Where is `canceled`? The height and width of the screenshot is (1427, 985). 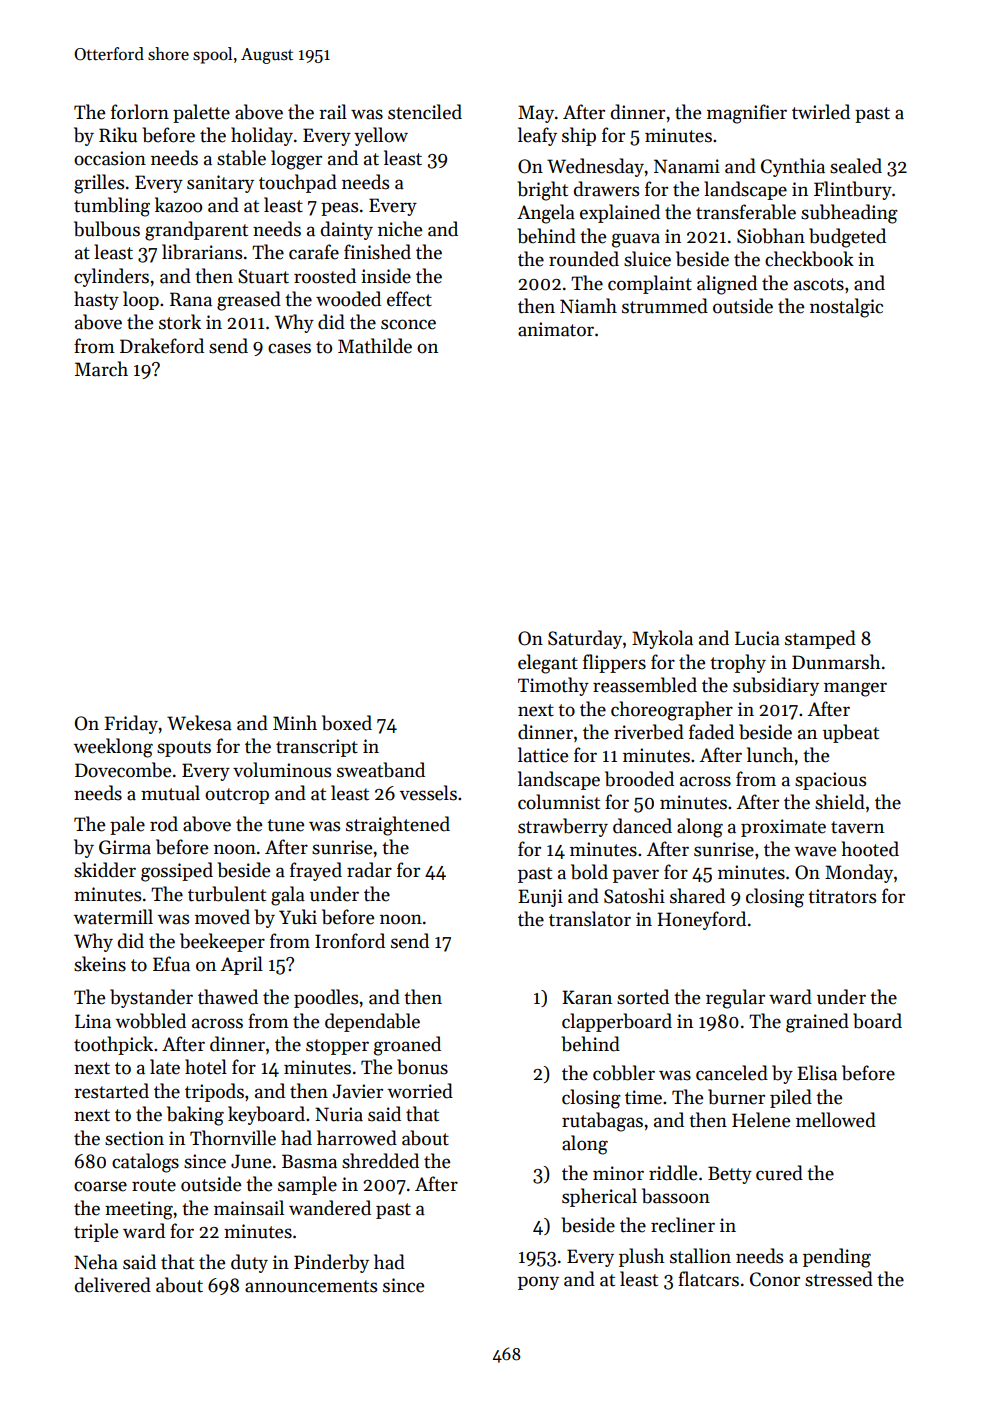 canceled is located at coordinates (732, 1073).
